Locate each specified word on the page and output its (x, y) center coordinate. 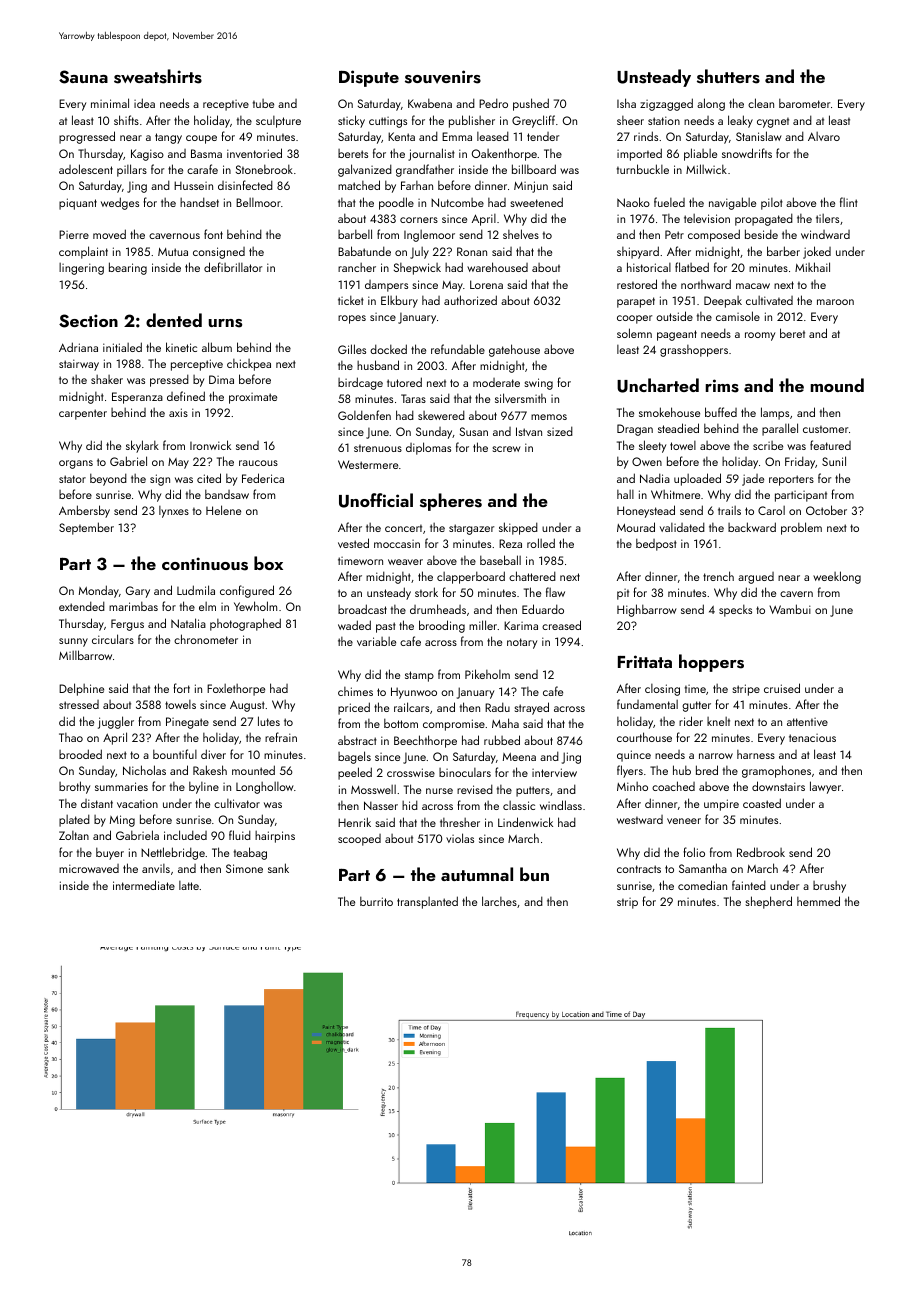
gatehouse (514, 350)
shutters (728, 76)
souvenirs (443, 77)
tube (263, 103)
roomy (760, 336)
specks (735, 610)
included (185, 835)
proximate (253, 398)
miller (483, 625)
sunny (73, 642)
